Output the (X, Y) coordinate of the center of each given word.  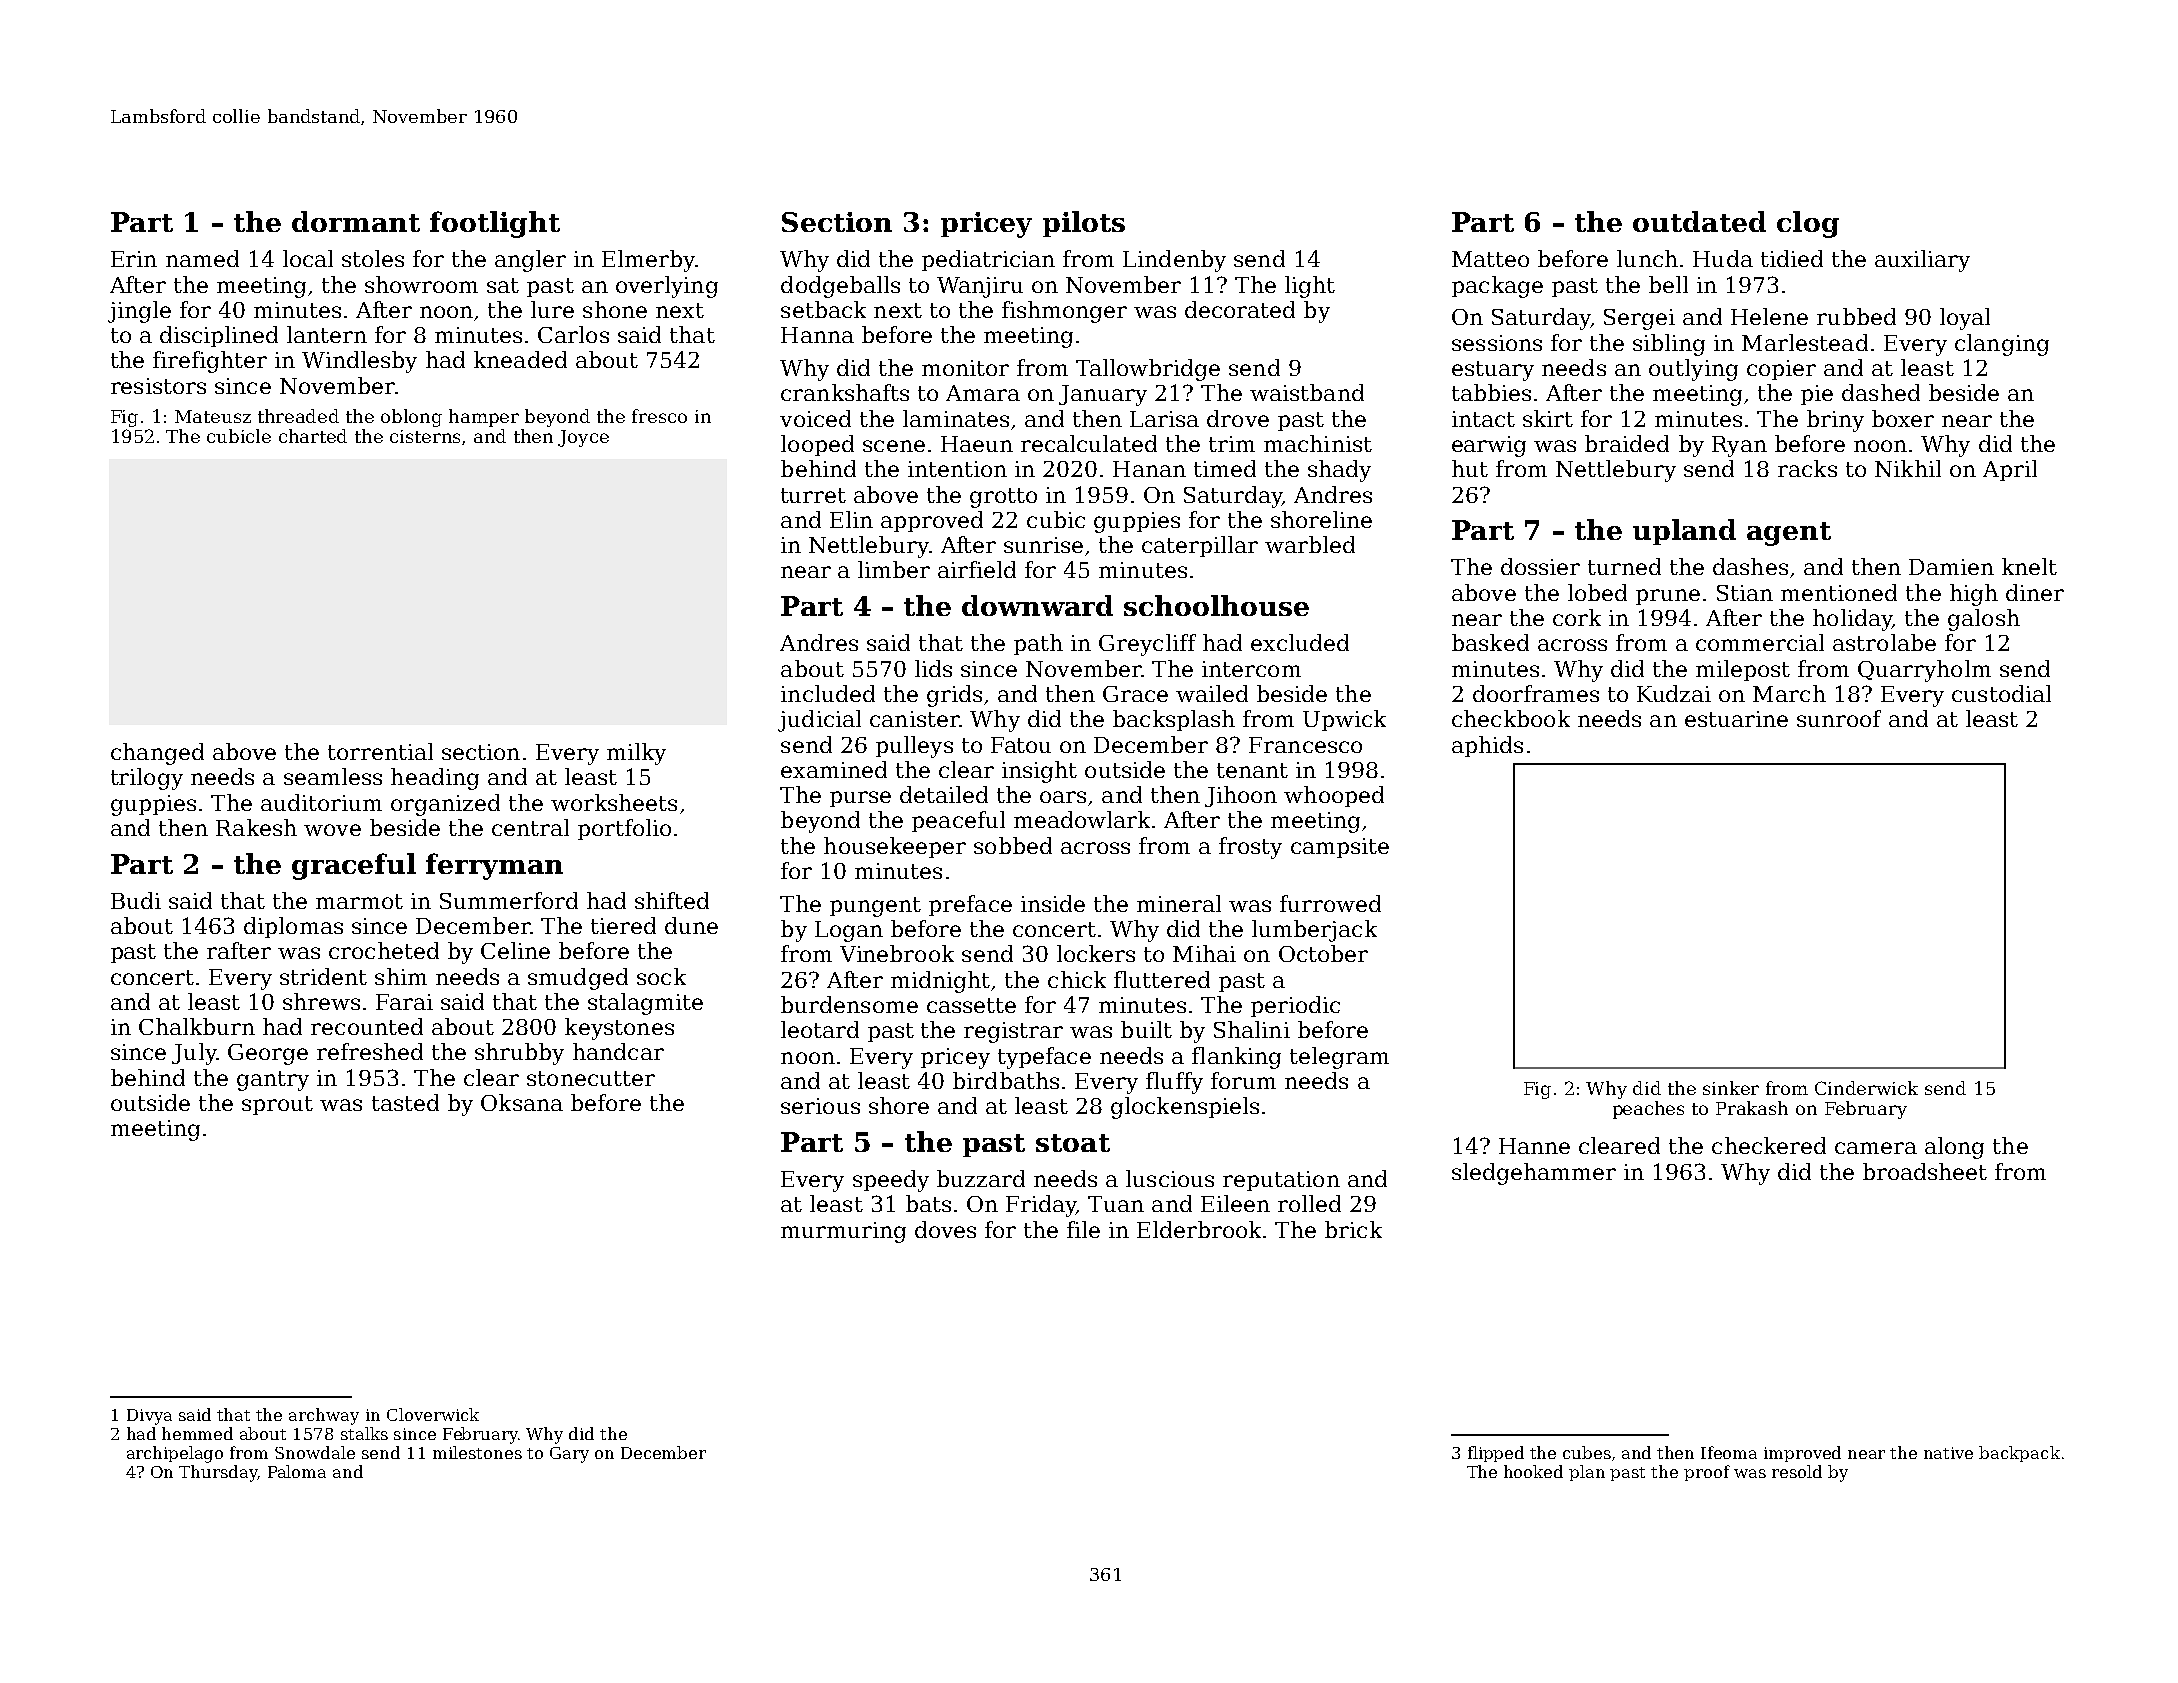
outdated (1699, 221)
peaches (1648, 1110)
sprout (277, 1105)
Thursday (218, 1473)
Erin (134, 259)
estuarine (1736, 719)
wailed (1212, 693)
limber (894, 569)
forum (1243, 1080)
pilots (1084, 224)
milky (636, 754)
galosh (1984, 620)
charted (313, 436)
